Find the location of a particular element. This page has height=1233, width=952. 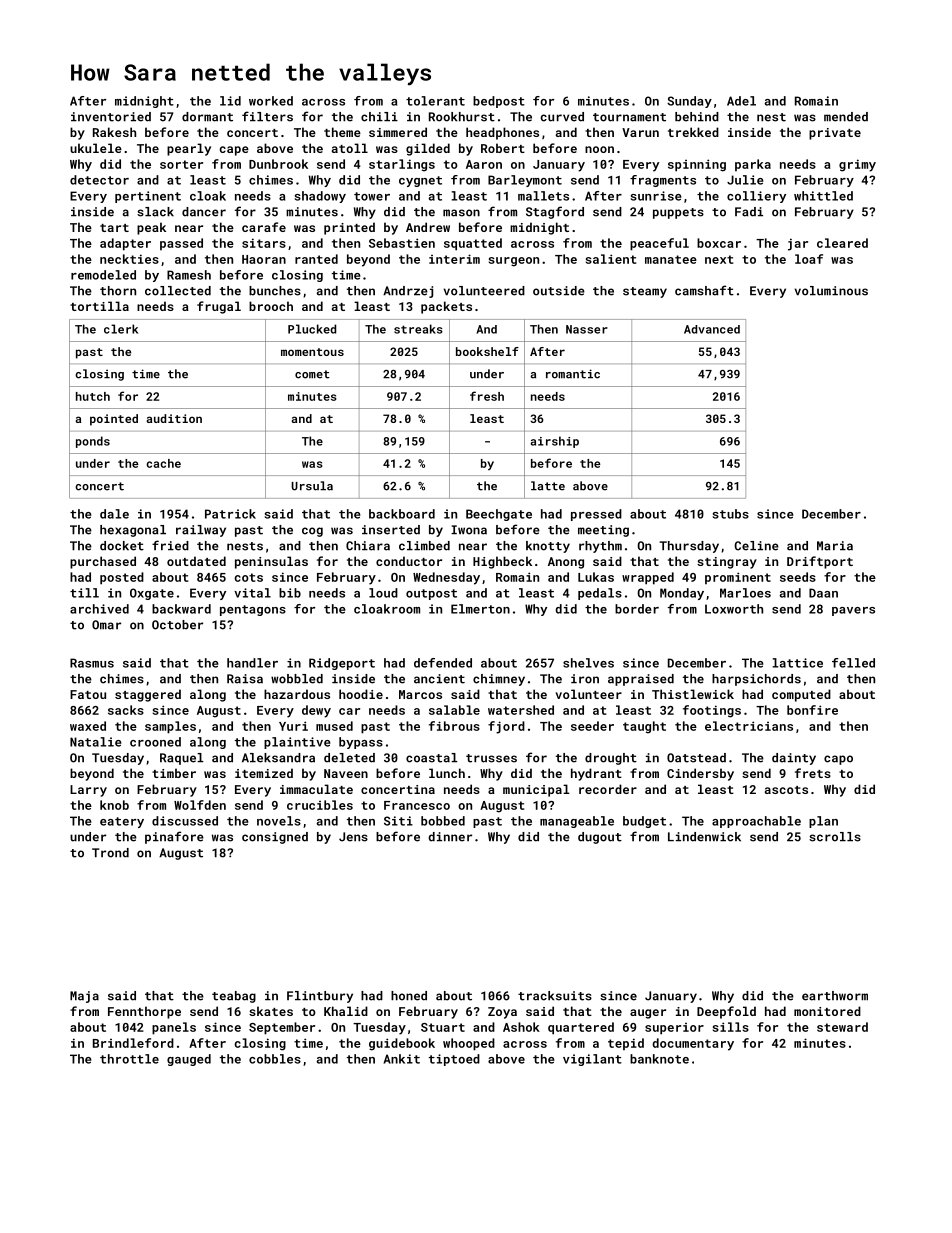

capo is located at coordinates (838, 760).
